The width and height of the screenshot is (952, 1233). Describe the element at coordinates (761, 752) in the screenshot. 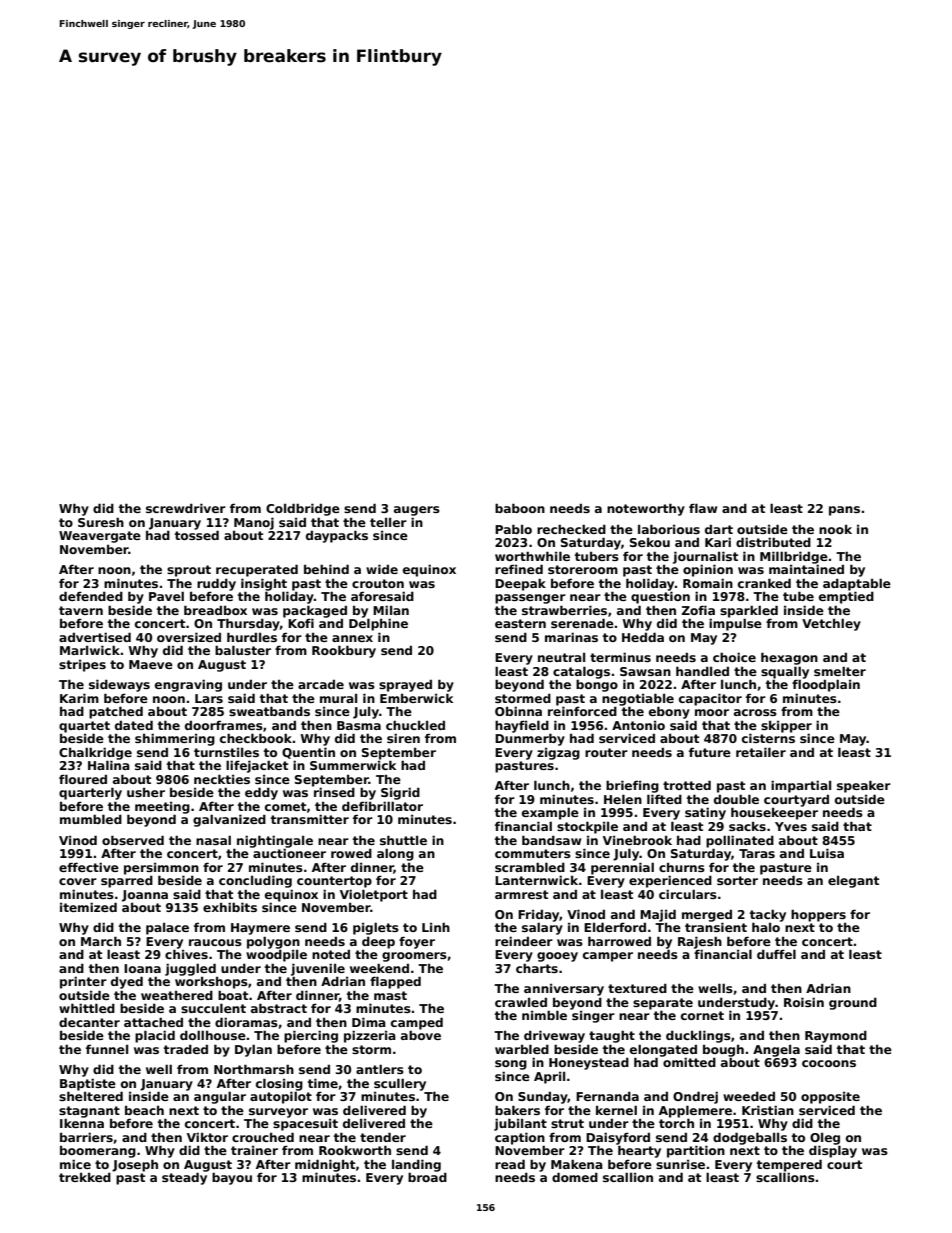

I see `retailer` at that location.
